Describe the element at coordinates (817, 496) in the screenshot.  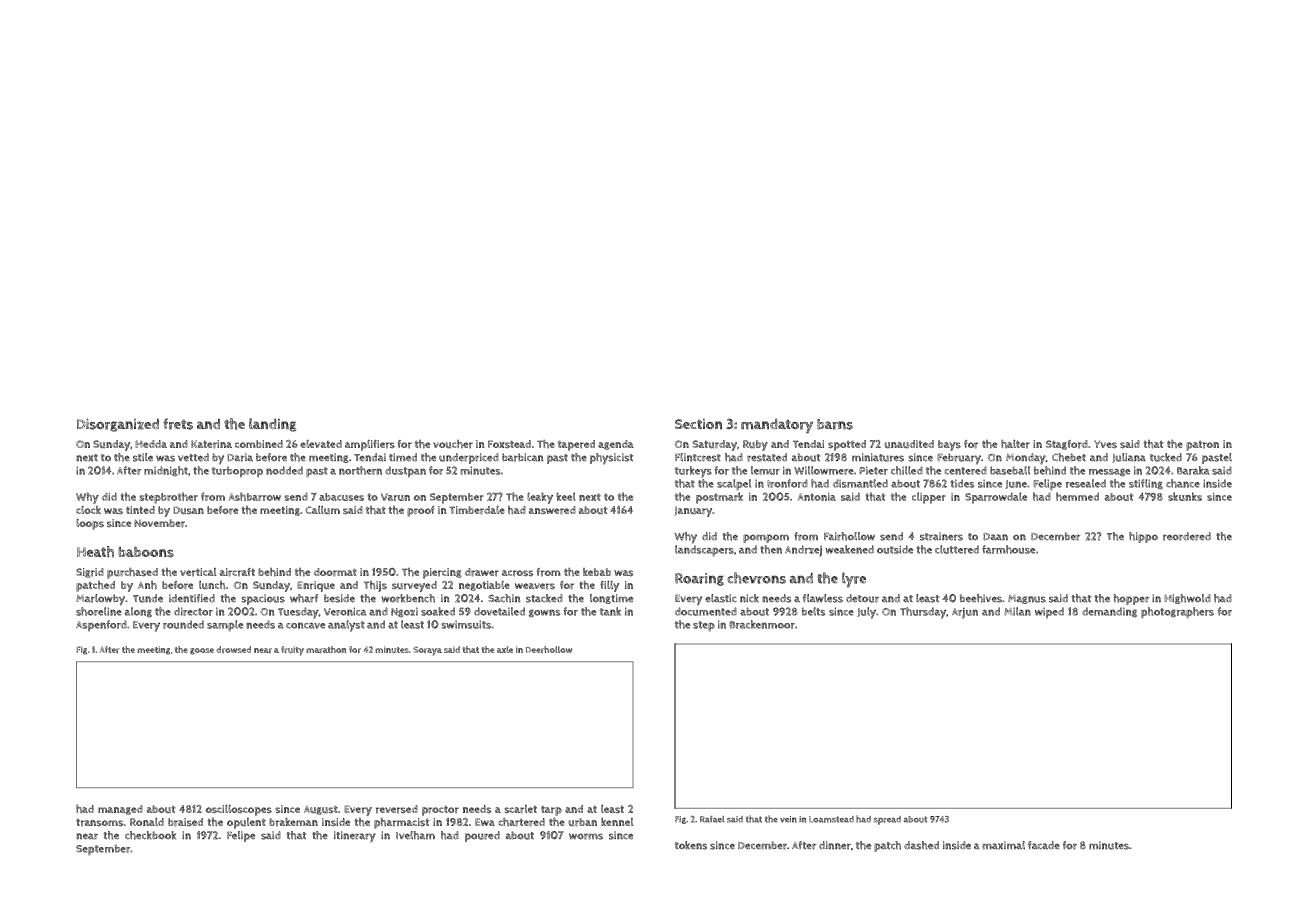
I see `Antonia` at that location.
